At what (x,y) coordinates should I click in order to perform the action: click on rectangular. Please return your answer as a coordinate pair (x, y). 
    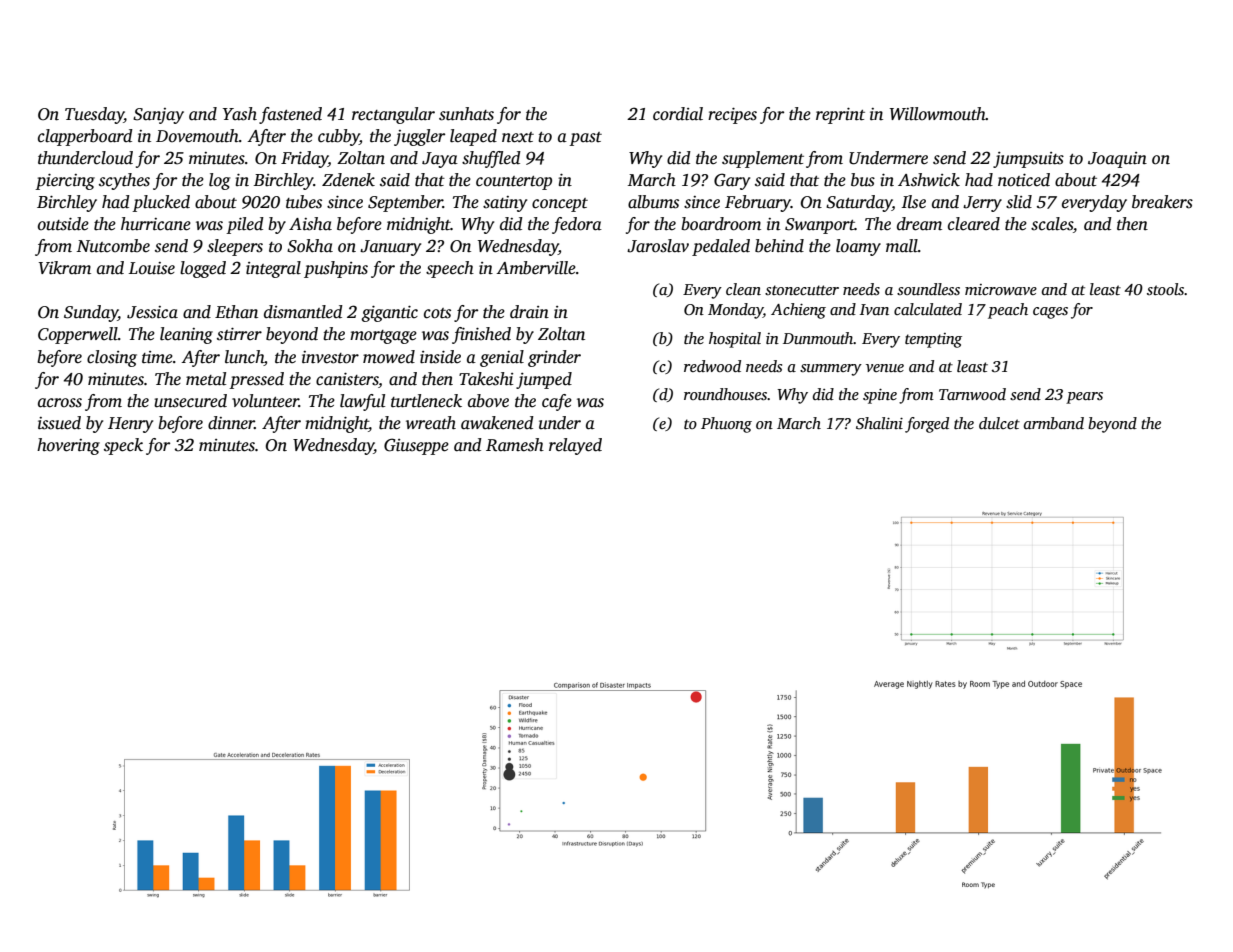
    Looking at the image, I should click on (393, 115).
